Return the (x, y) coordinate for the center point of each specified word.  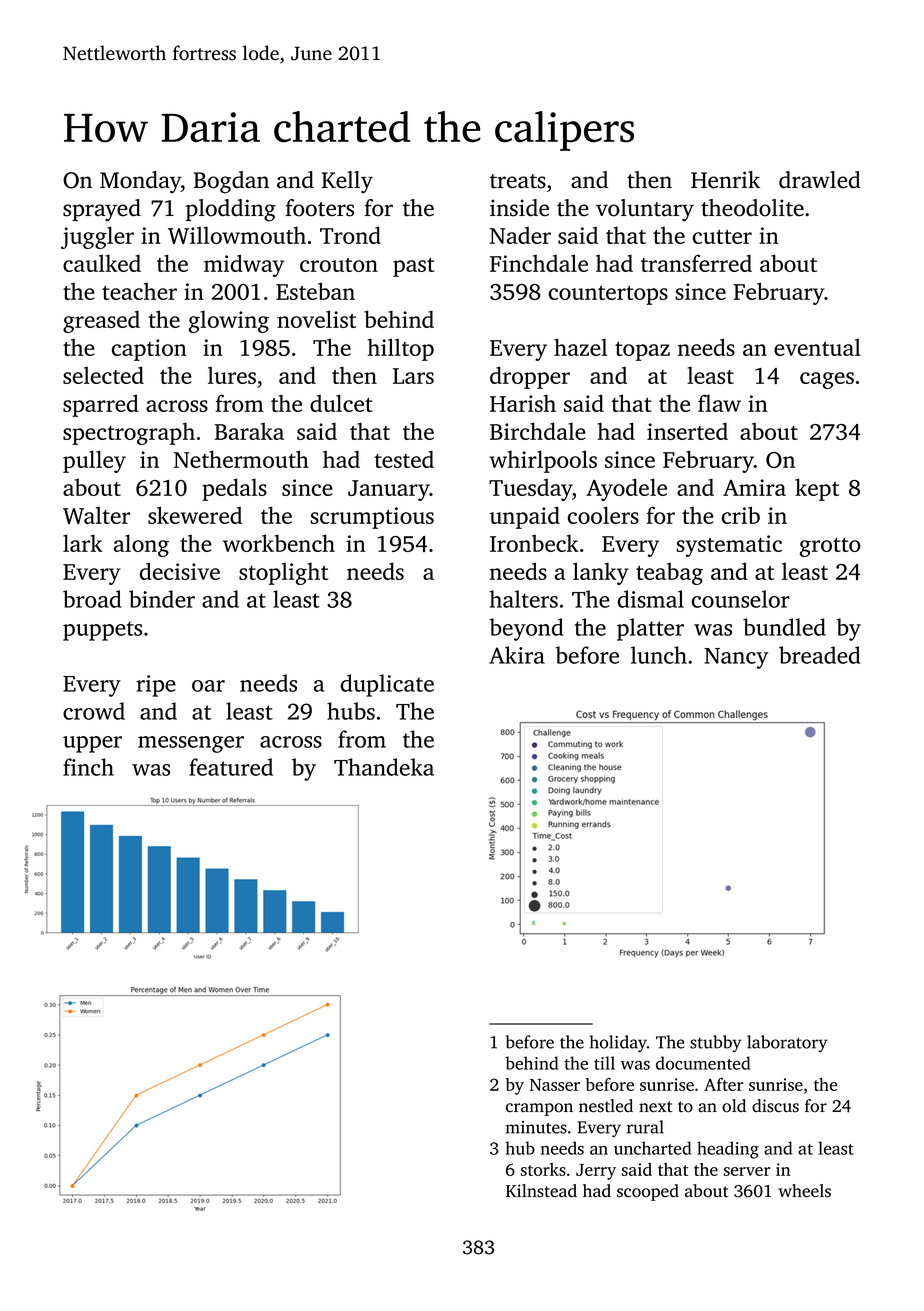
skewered (195, 515)
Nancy (736, 658)
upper (92, 744)
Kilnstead (541, 1191)
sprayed (102, 210)
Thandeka (384, 767)
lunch (659, 655)
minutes (536, 1127)
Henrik (725, 180)
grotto (830, 547)
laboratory (787, 1043)
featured (231, 767)
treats (518, 181)
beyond (526, 629)
